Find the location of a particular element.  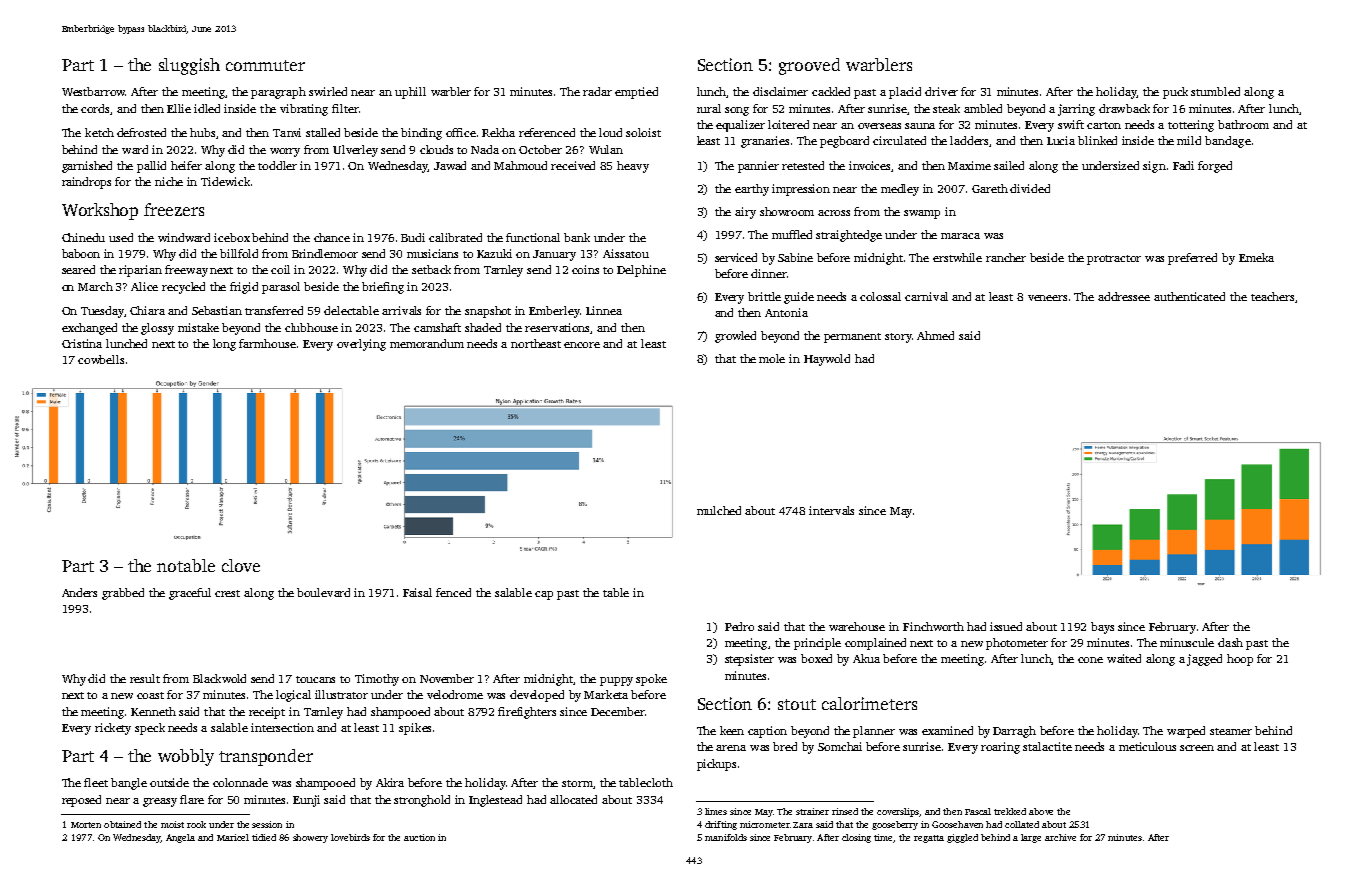

farmhouse is located at coordinates (267, 343).
